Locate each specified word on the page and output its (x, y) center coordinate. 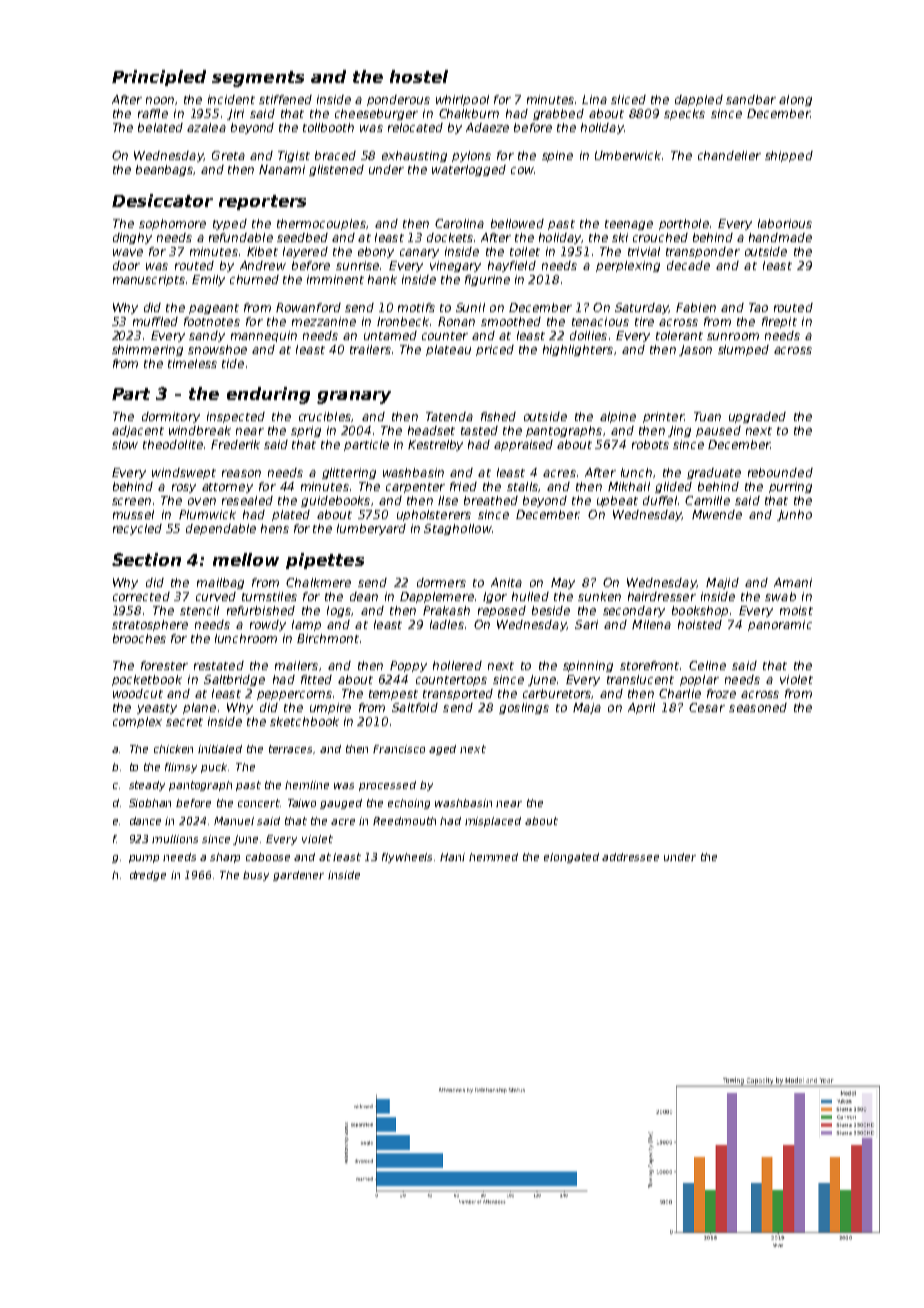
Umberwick (628, 155)
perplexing (628, 266)
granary (354, 397)
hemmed (493, 857)
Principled (159, 78)
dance (145, 821)
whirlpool (462, 100)
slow (125, 444)
